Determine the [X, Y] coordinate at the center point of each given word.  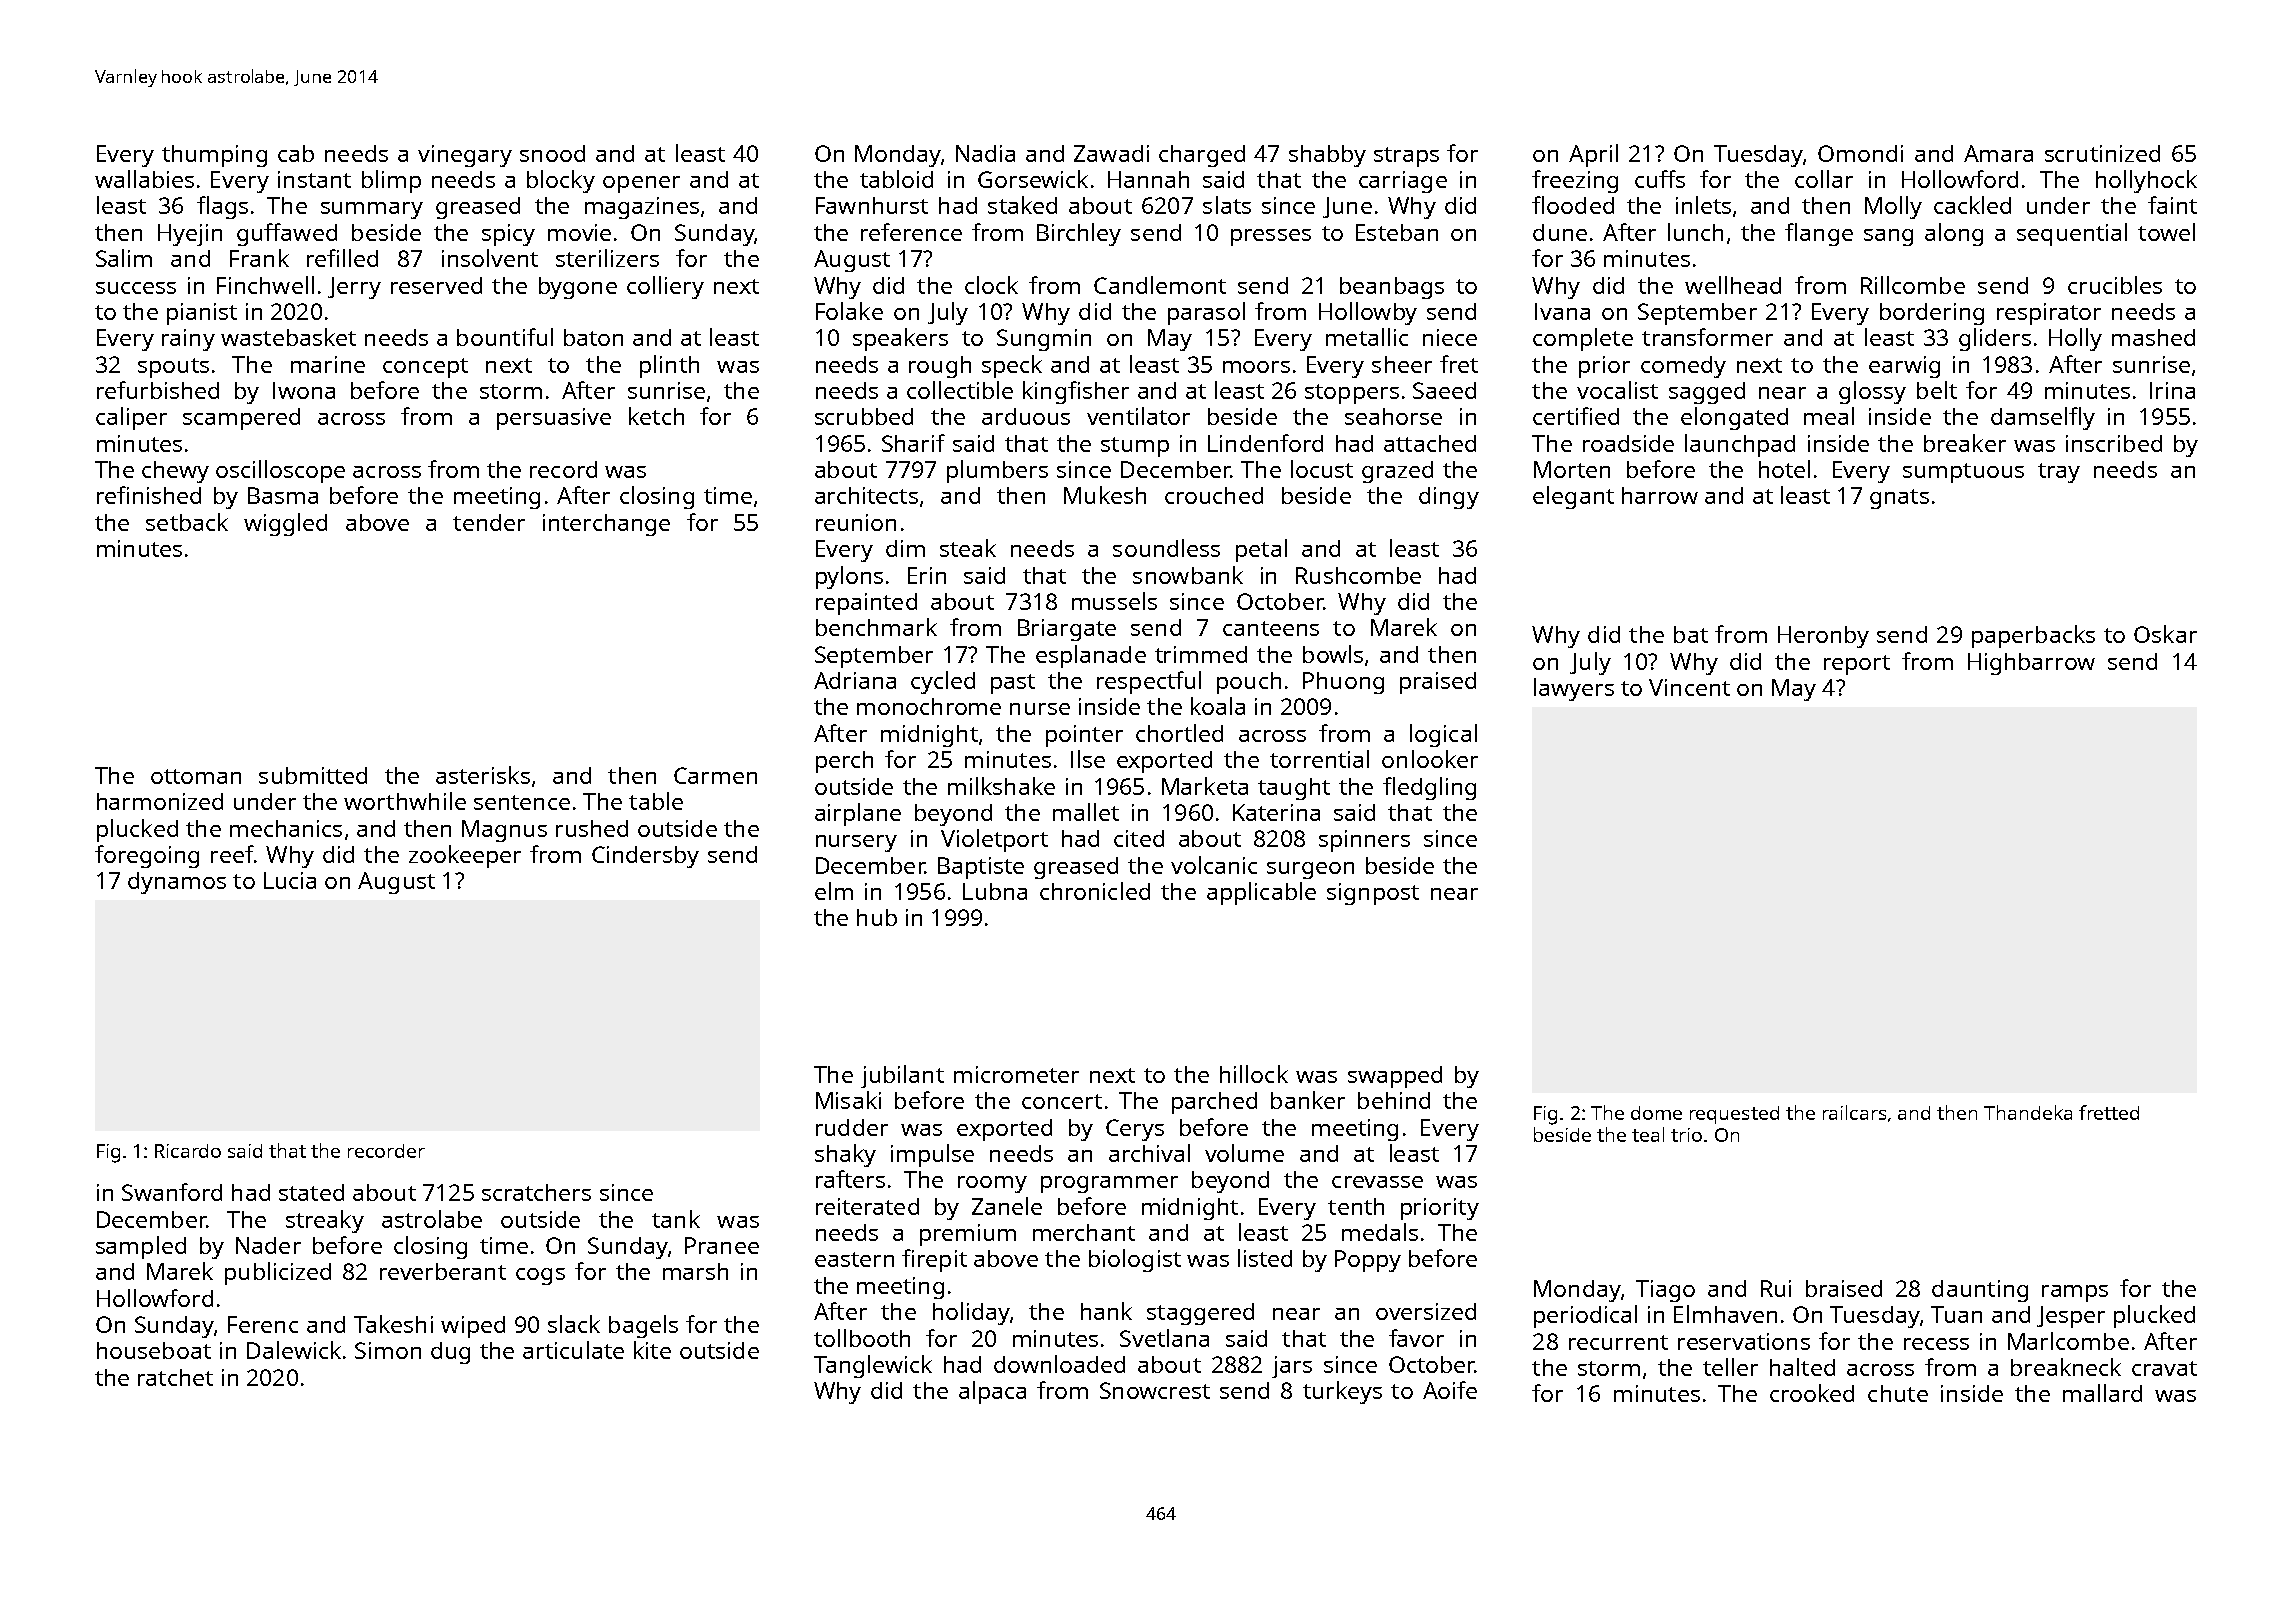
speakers [900, 339]
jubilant [902, 1076]
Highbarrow [2031, 664]
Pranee [722, 1245]
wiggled [285, 524]
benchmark [876, 627]
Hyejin [190, 235]
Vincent [1689, 687]
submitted [313, 775]
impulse [932, 1155]
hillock [1254, 1074]
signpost [1373, 894]
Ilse [1088, 759]
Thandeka [2028, 1112]
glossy [1872, 392]
